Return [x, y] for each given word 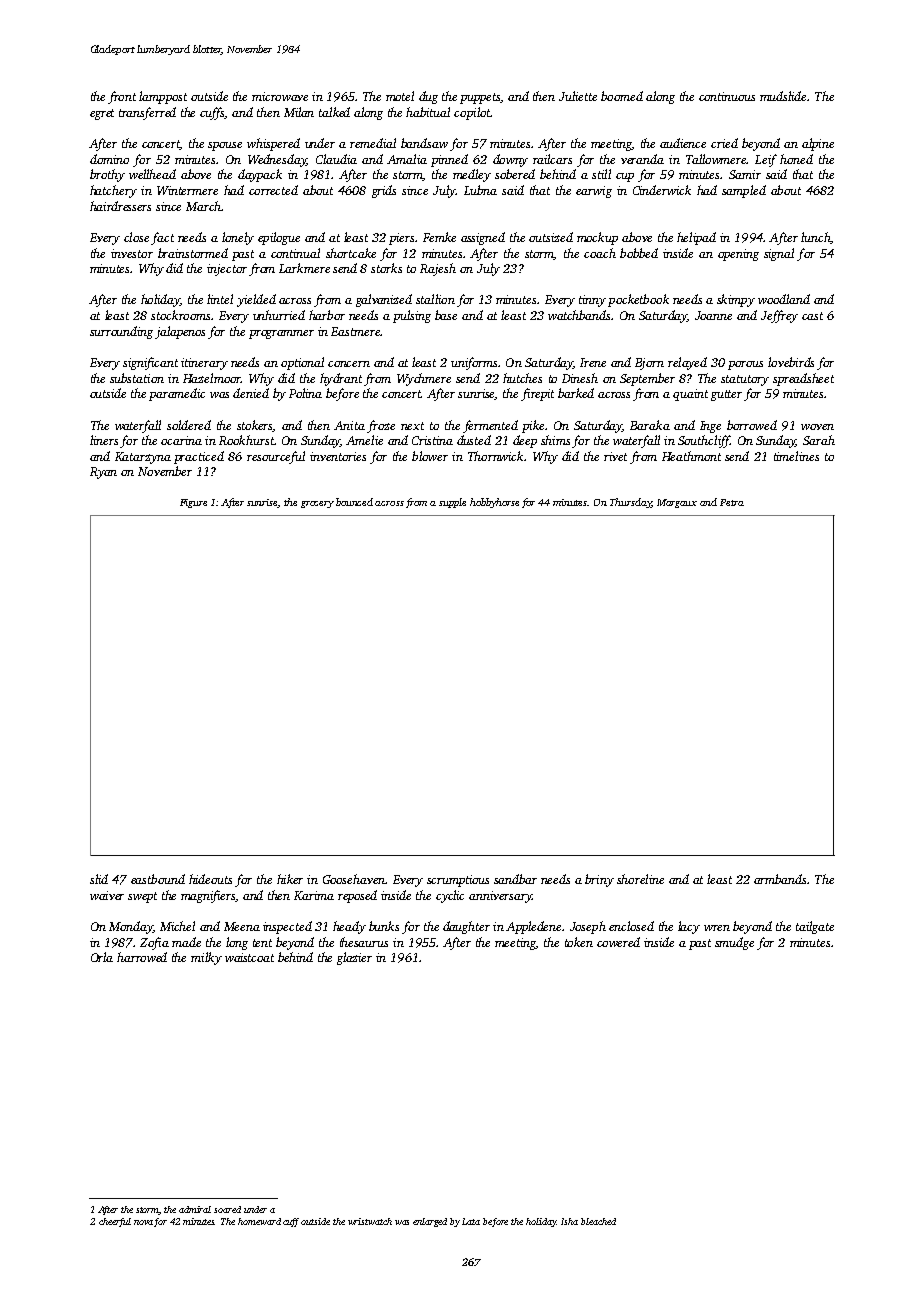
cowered [618, 942]
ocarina [181, 440]
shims [555, 440]
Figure [193, 503]
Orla [102, 957]
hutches [522, 378]
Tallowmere [716, 159]
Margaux [677, 503]
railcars [552, 159]
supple [452, 503]
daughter [466, 927]
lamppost [163, 97]
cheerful [115, 1222]
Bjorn [649, 364]
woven [817, 427]
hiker [290, 879]
